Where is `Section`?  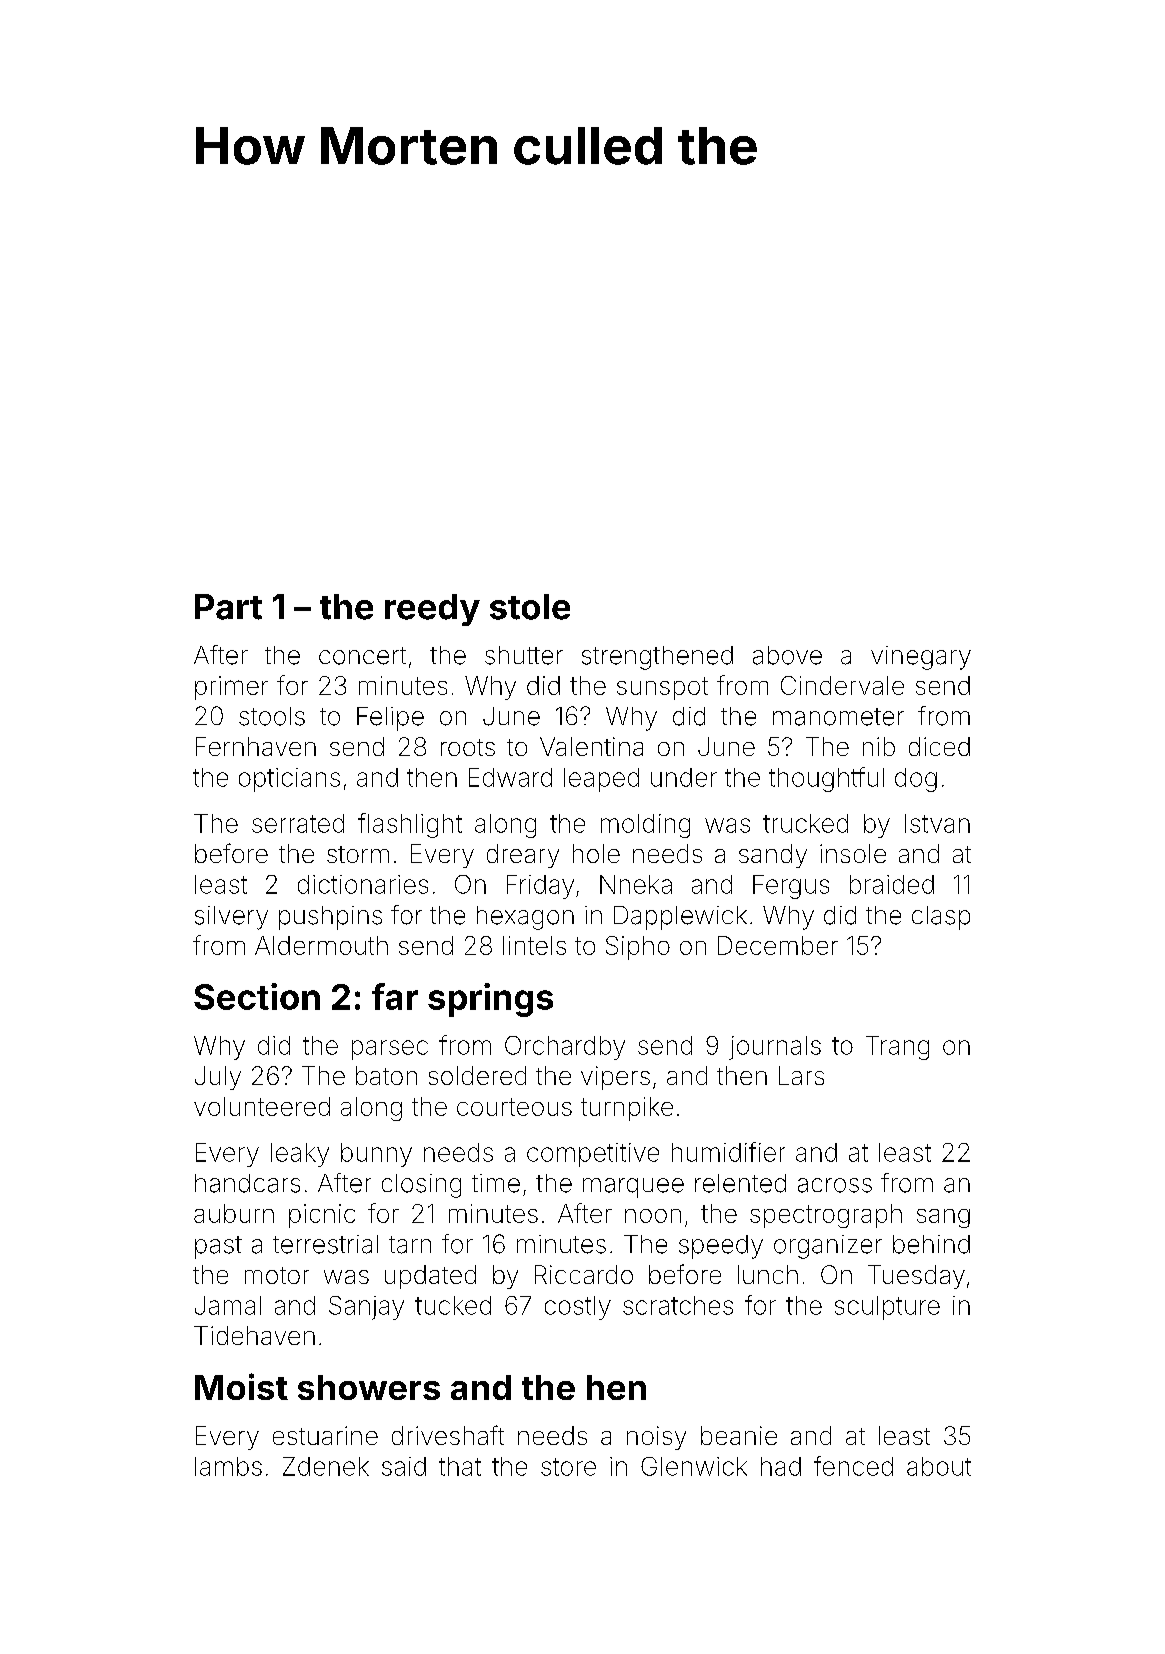 Section is located at coordinates (257, 996).
